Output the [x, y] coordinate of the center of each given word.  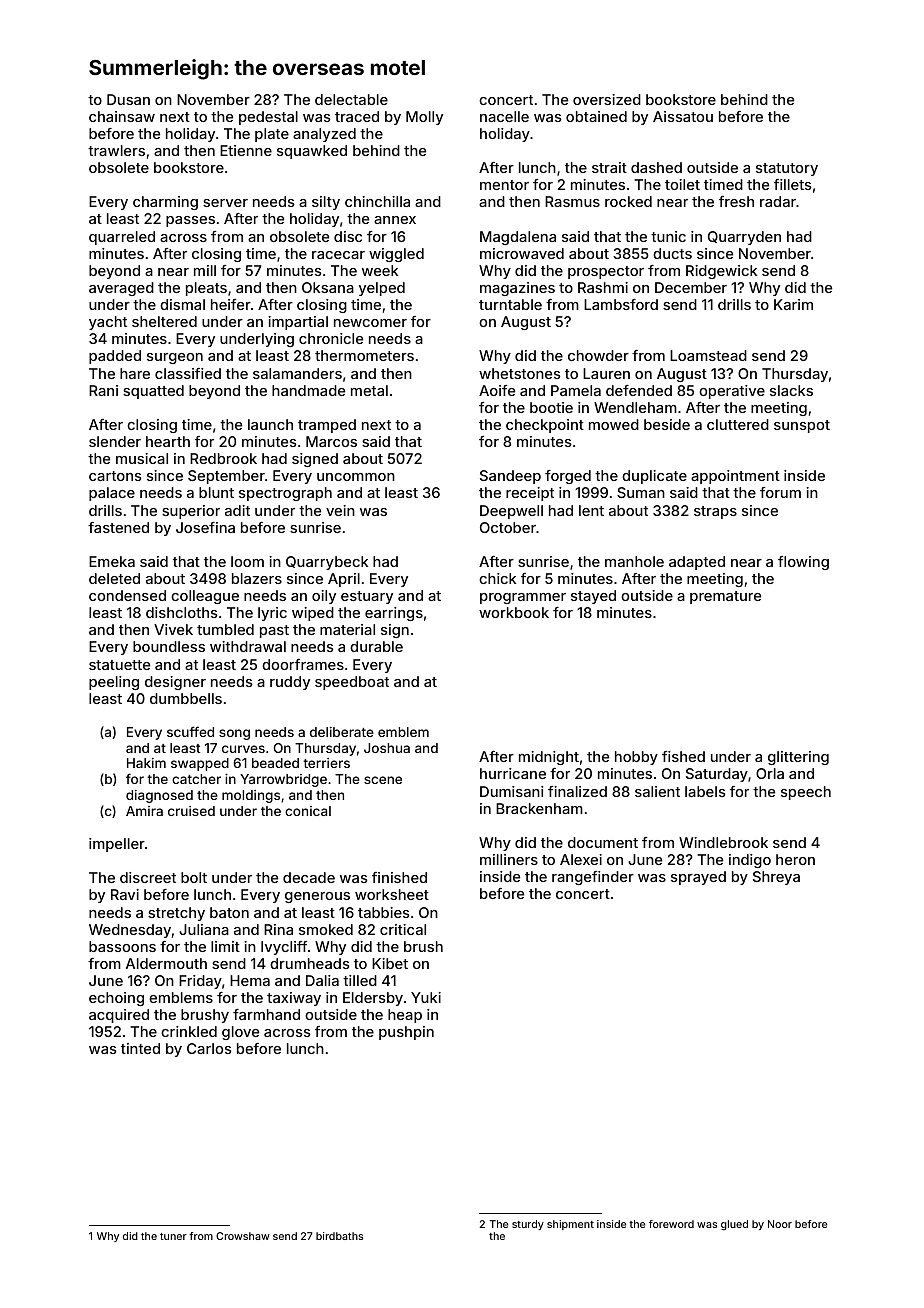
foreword [671, 1224]
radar [778, 201]
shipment [570, 1225]
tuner [173, 1236]
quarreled [122, 238]
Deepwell [511, 512]
